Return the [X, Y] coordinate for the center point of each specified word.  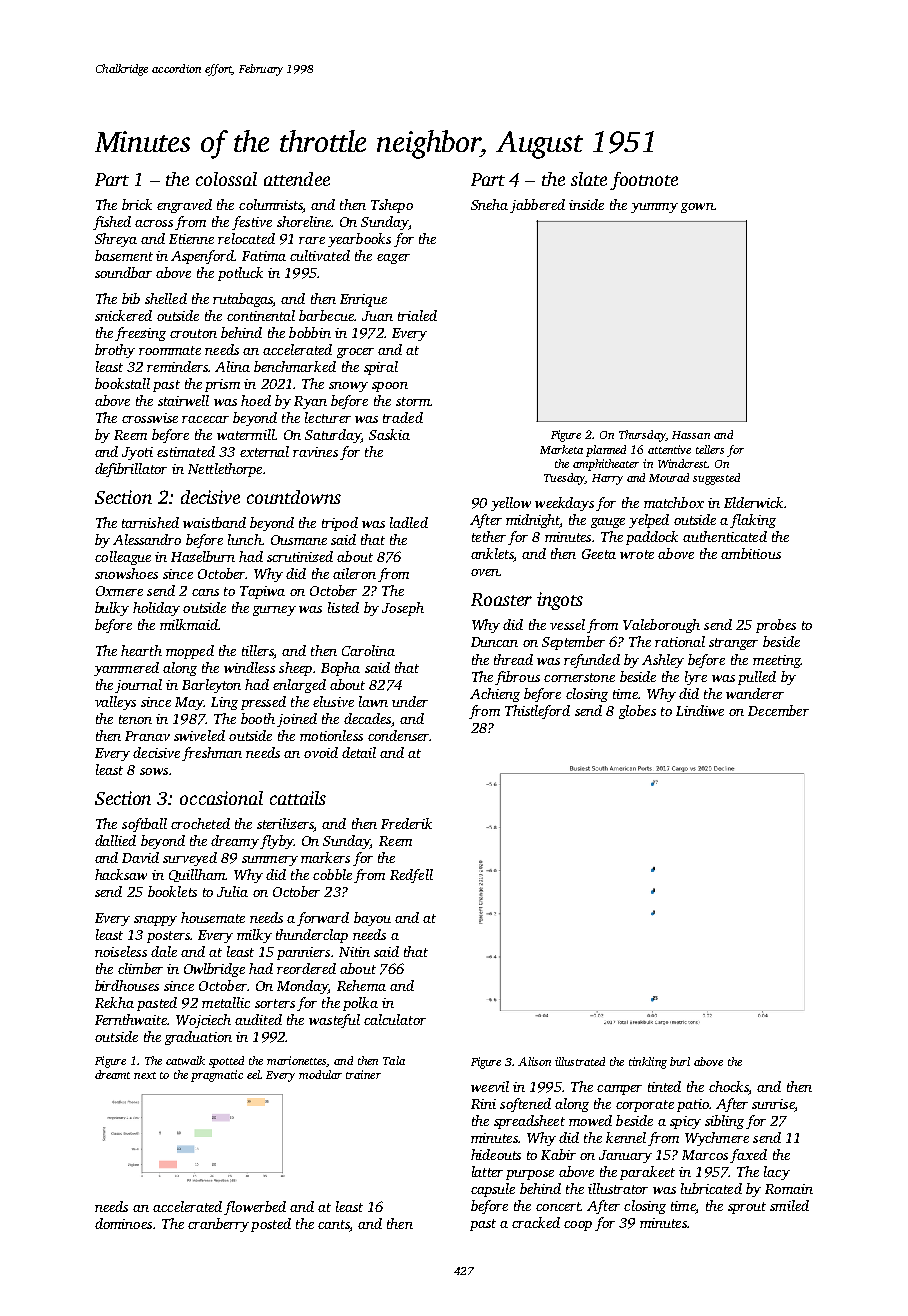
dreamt [112, 1074]
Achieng [495, 695]
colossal [226, 179]
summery [270, 861]
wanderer [755, 693]
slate [589, 179]
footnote [644, 181]
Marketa [561, 449]
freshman [212, 754]
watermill [246, 434]
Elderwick [753, 502]
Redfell [411, 876]
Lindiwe [700, 710]
